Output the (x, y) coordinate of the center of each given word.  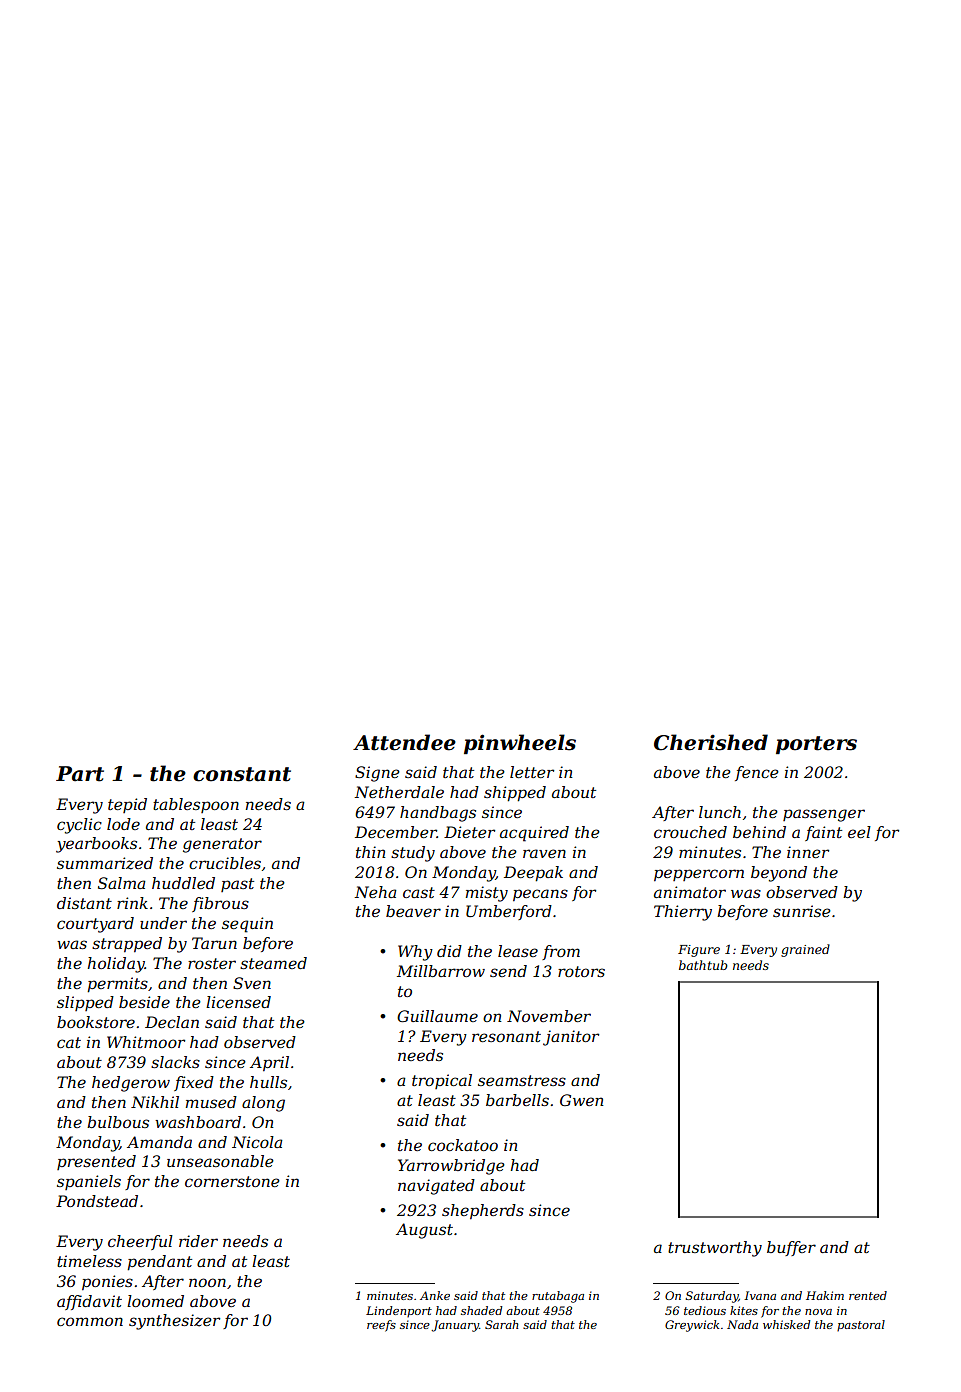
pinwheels (520, 744)
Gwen (582, 1100)
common (90, 1321)
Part (80, 774)
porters (816, 745)
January (455, 1326)
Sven (252, 983)
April (269, 1063)
